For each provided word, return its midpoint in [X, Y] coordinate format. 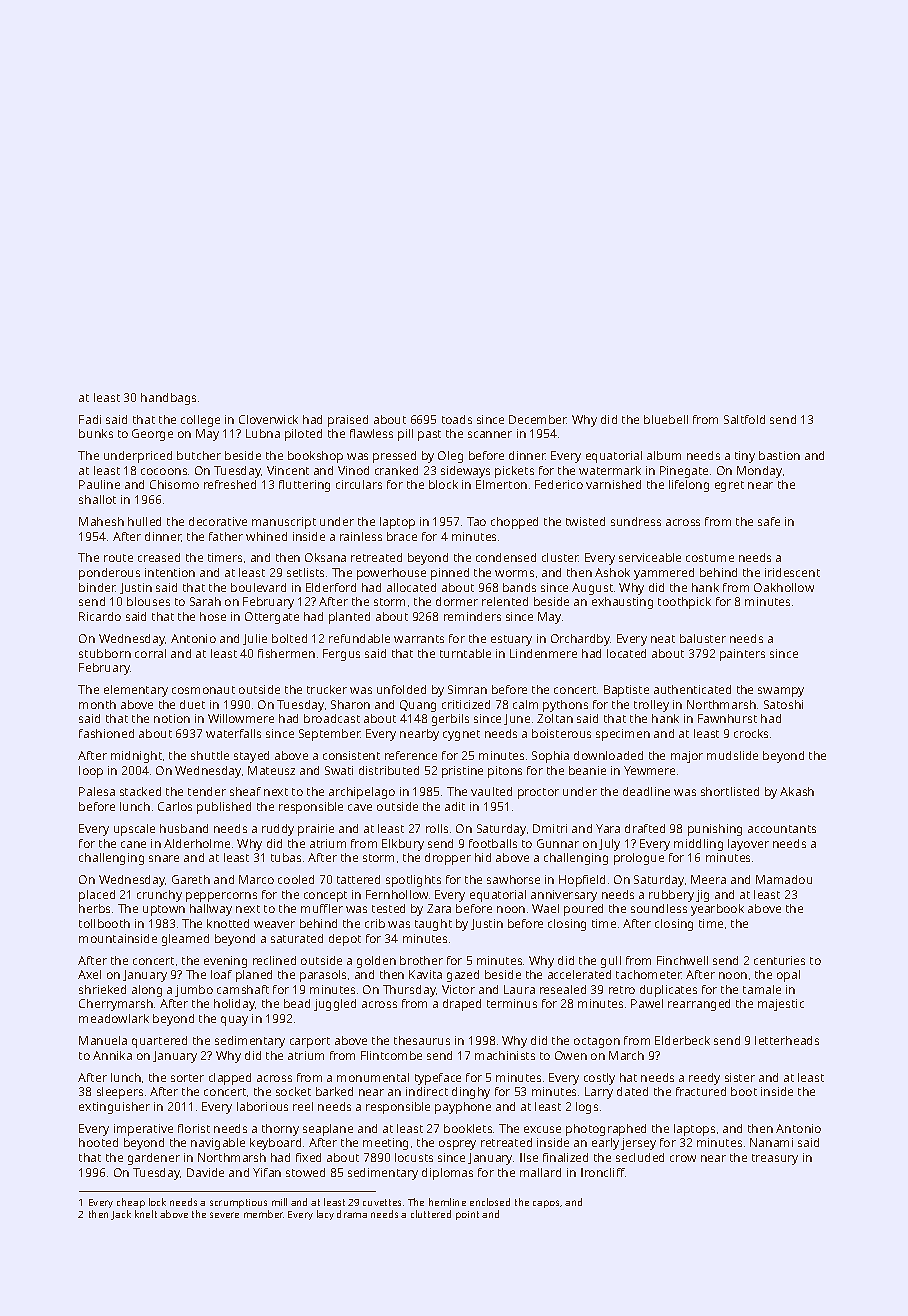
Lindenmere [543, 653]
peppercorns [221, 897]
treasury [775, 1159]
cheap [131, 1203]
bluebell [666, 419]
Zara [439, 908]
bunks [96, 433]
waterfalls [233, 733]
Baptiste [626, 691]
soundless [659, 908]
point [467, 1215]
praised [348, 421]
